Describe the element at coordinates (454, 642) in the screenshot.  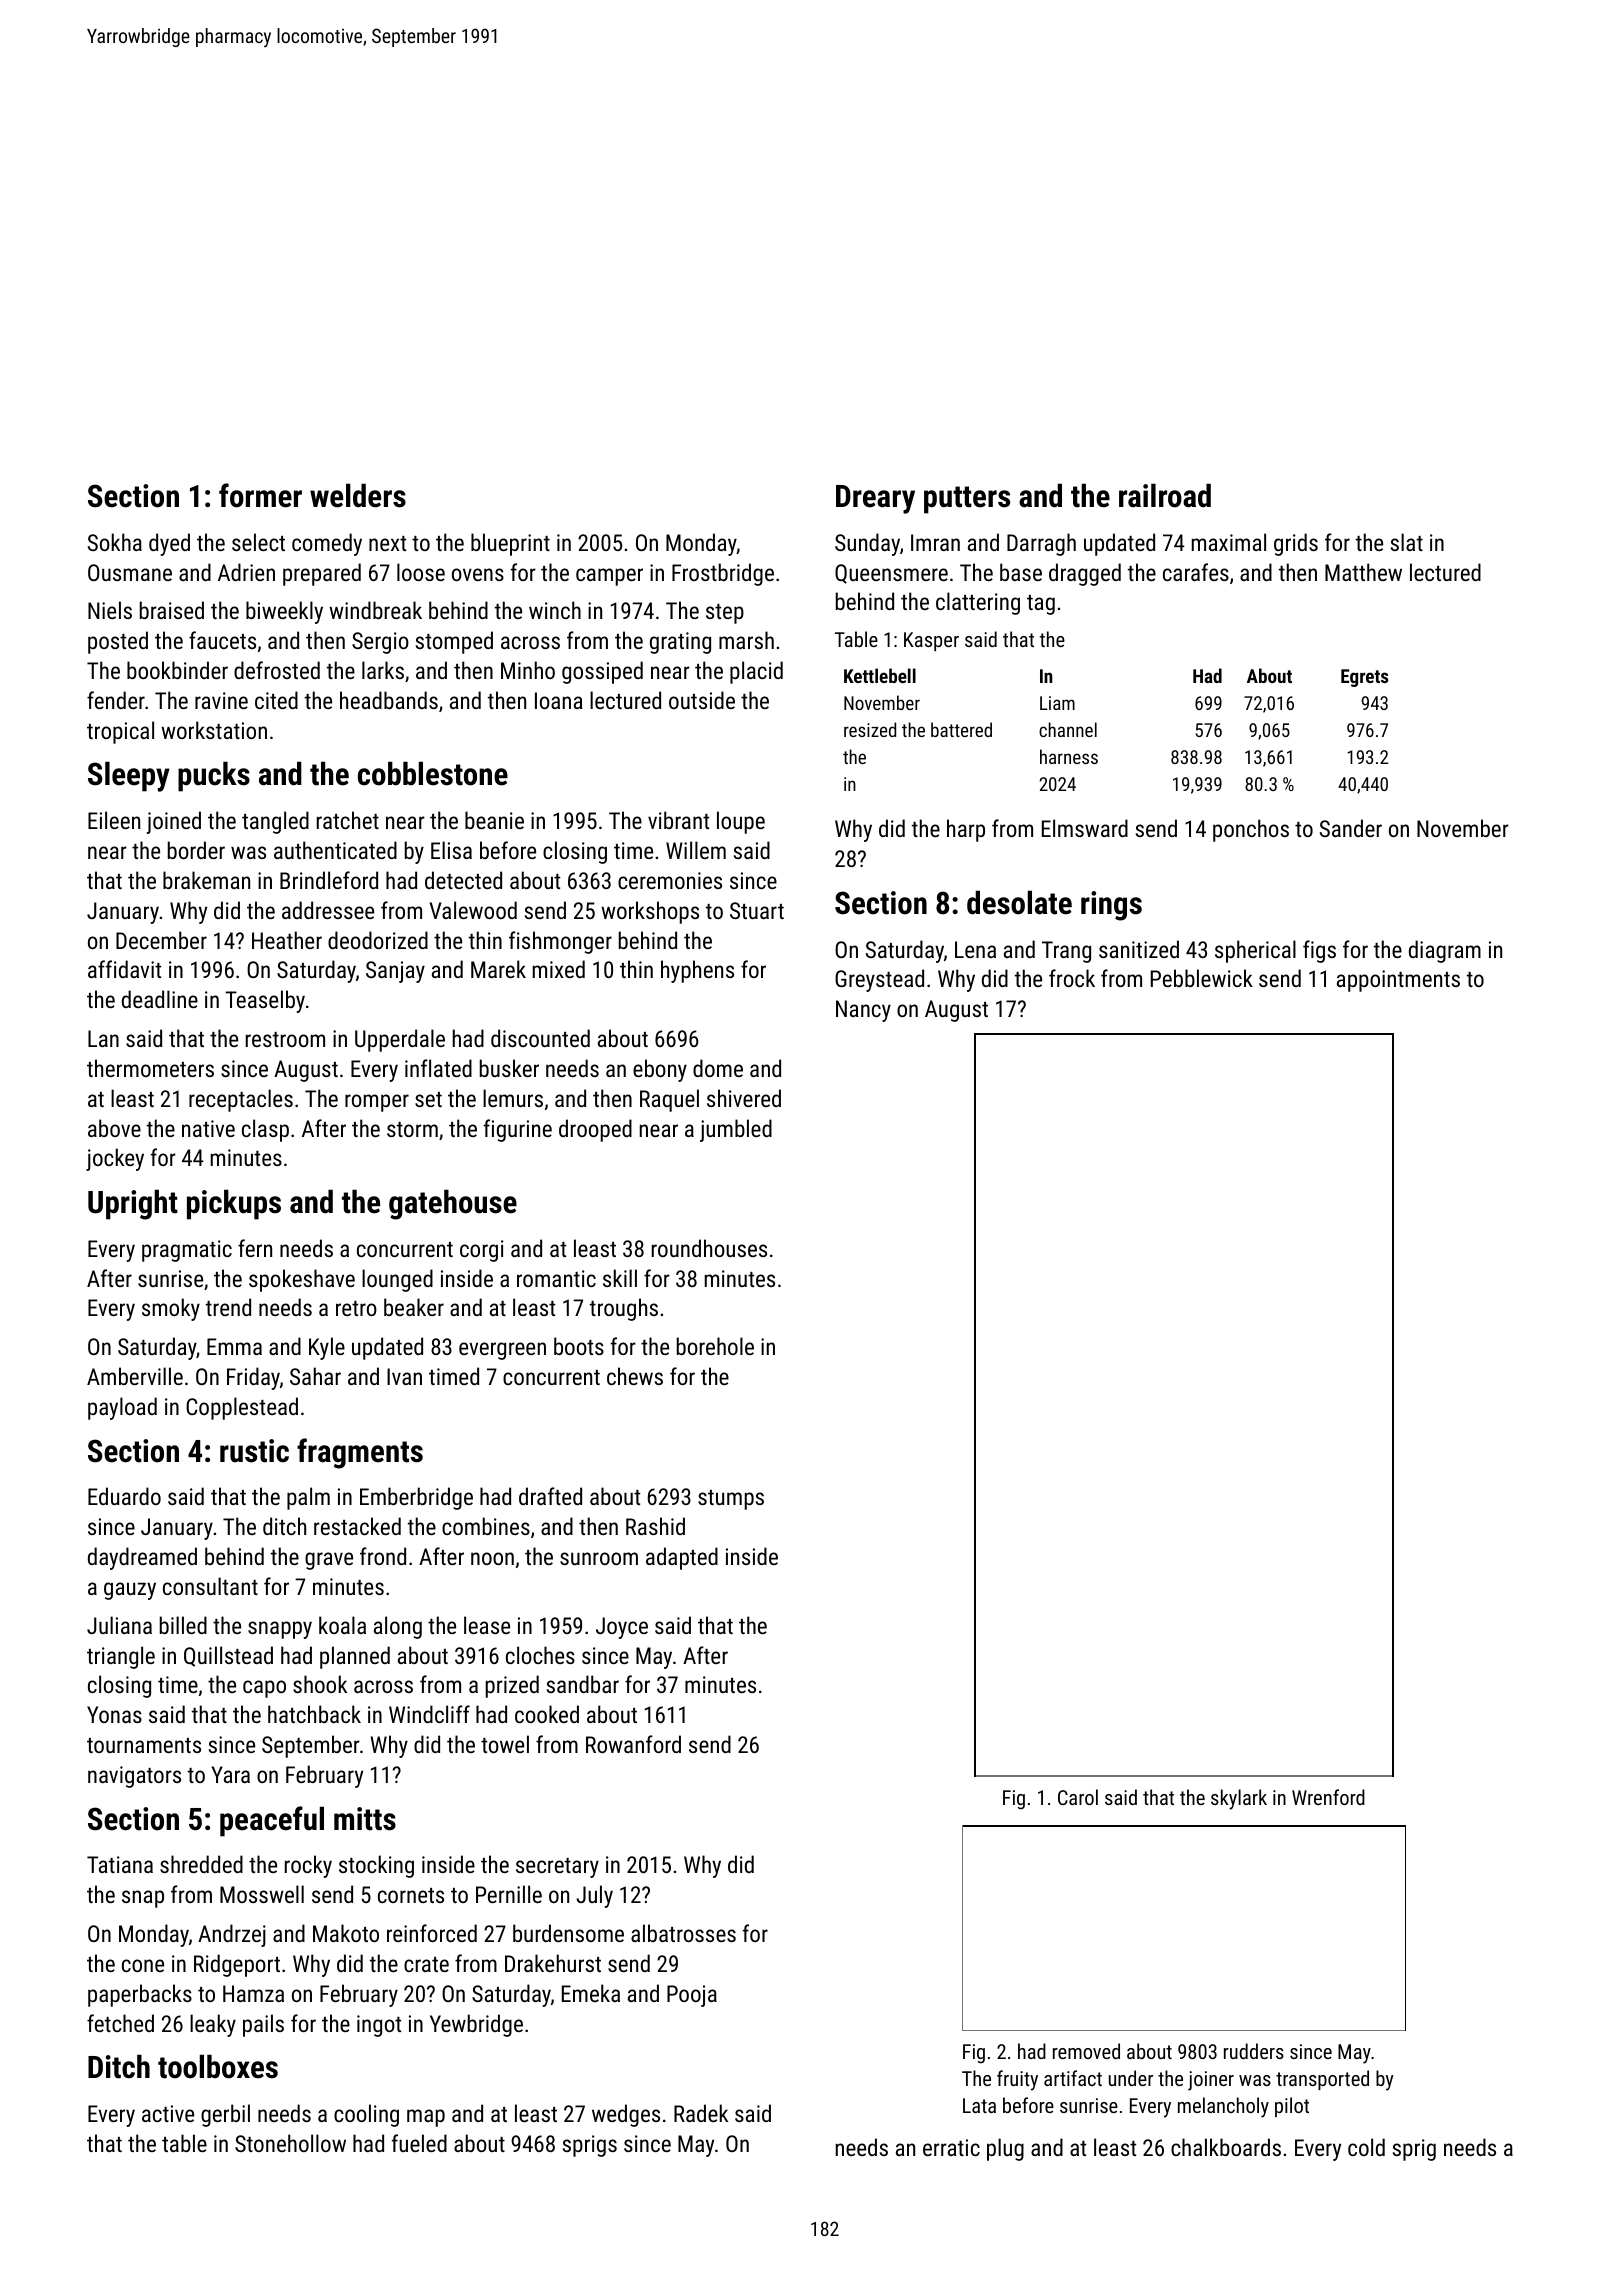
I see `stomped` at that location.
